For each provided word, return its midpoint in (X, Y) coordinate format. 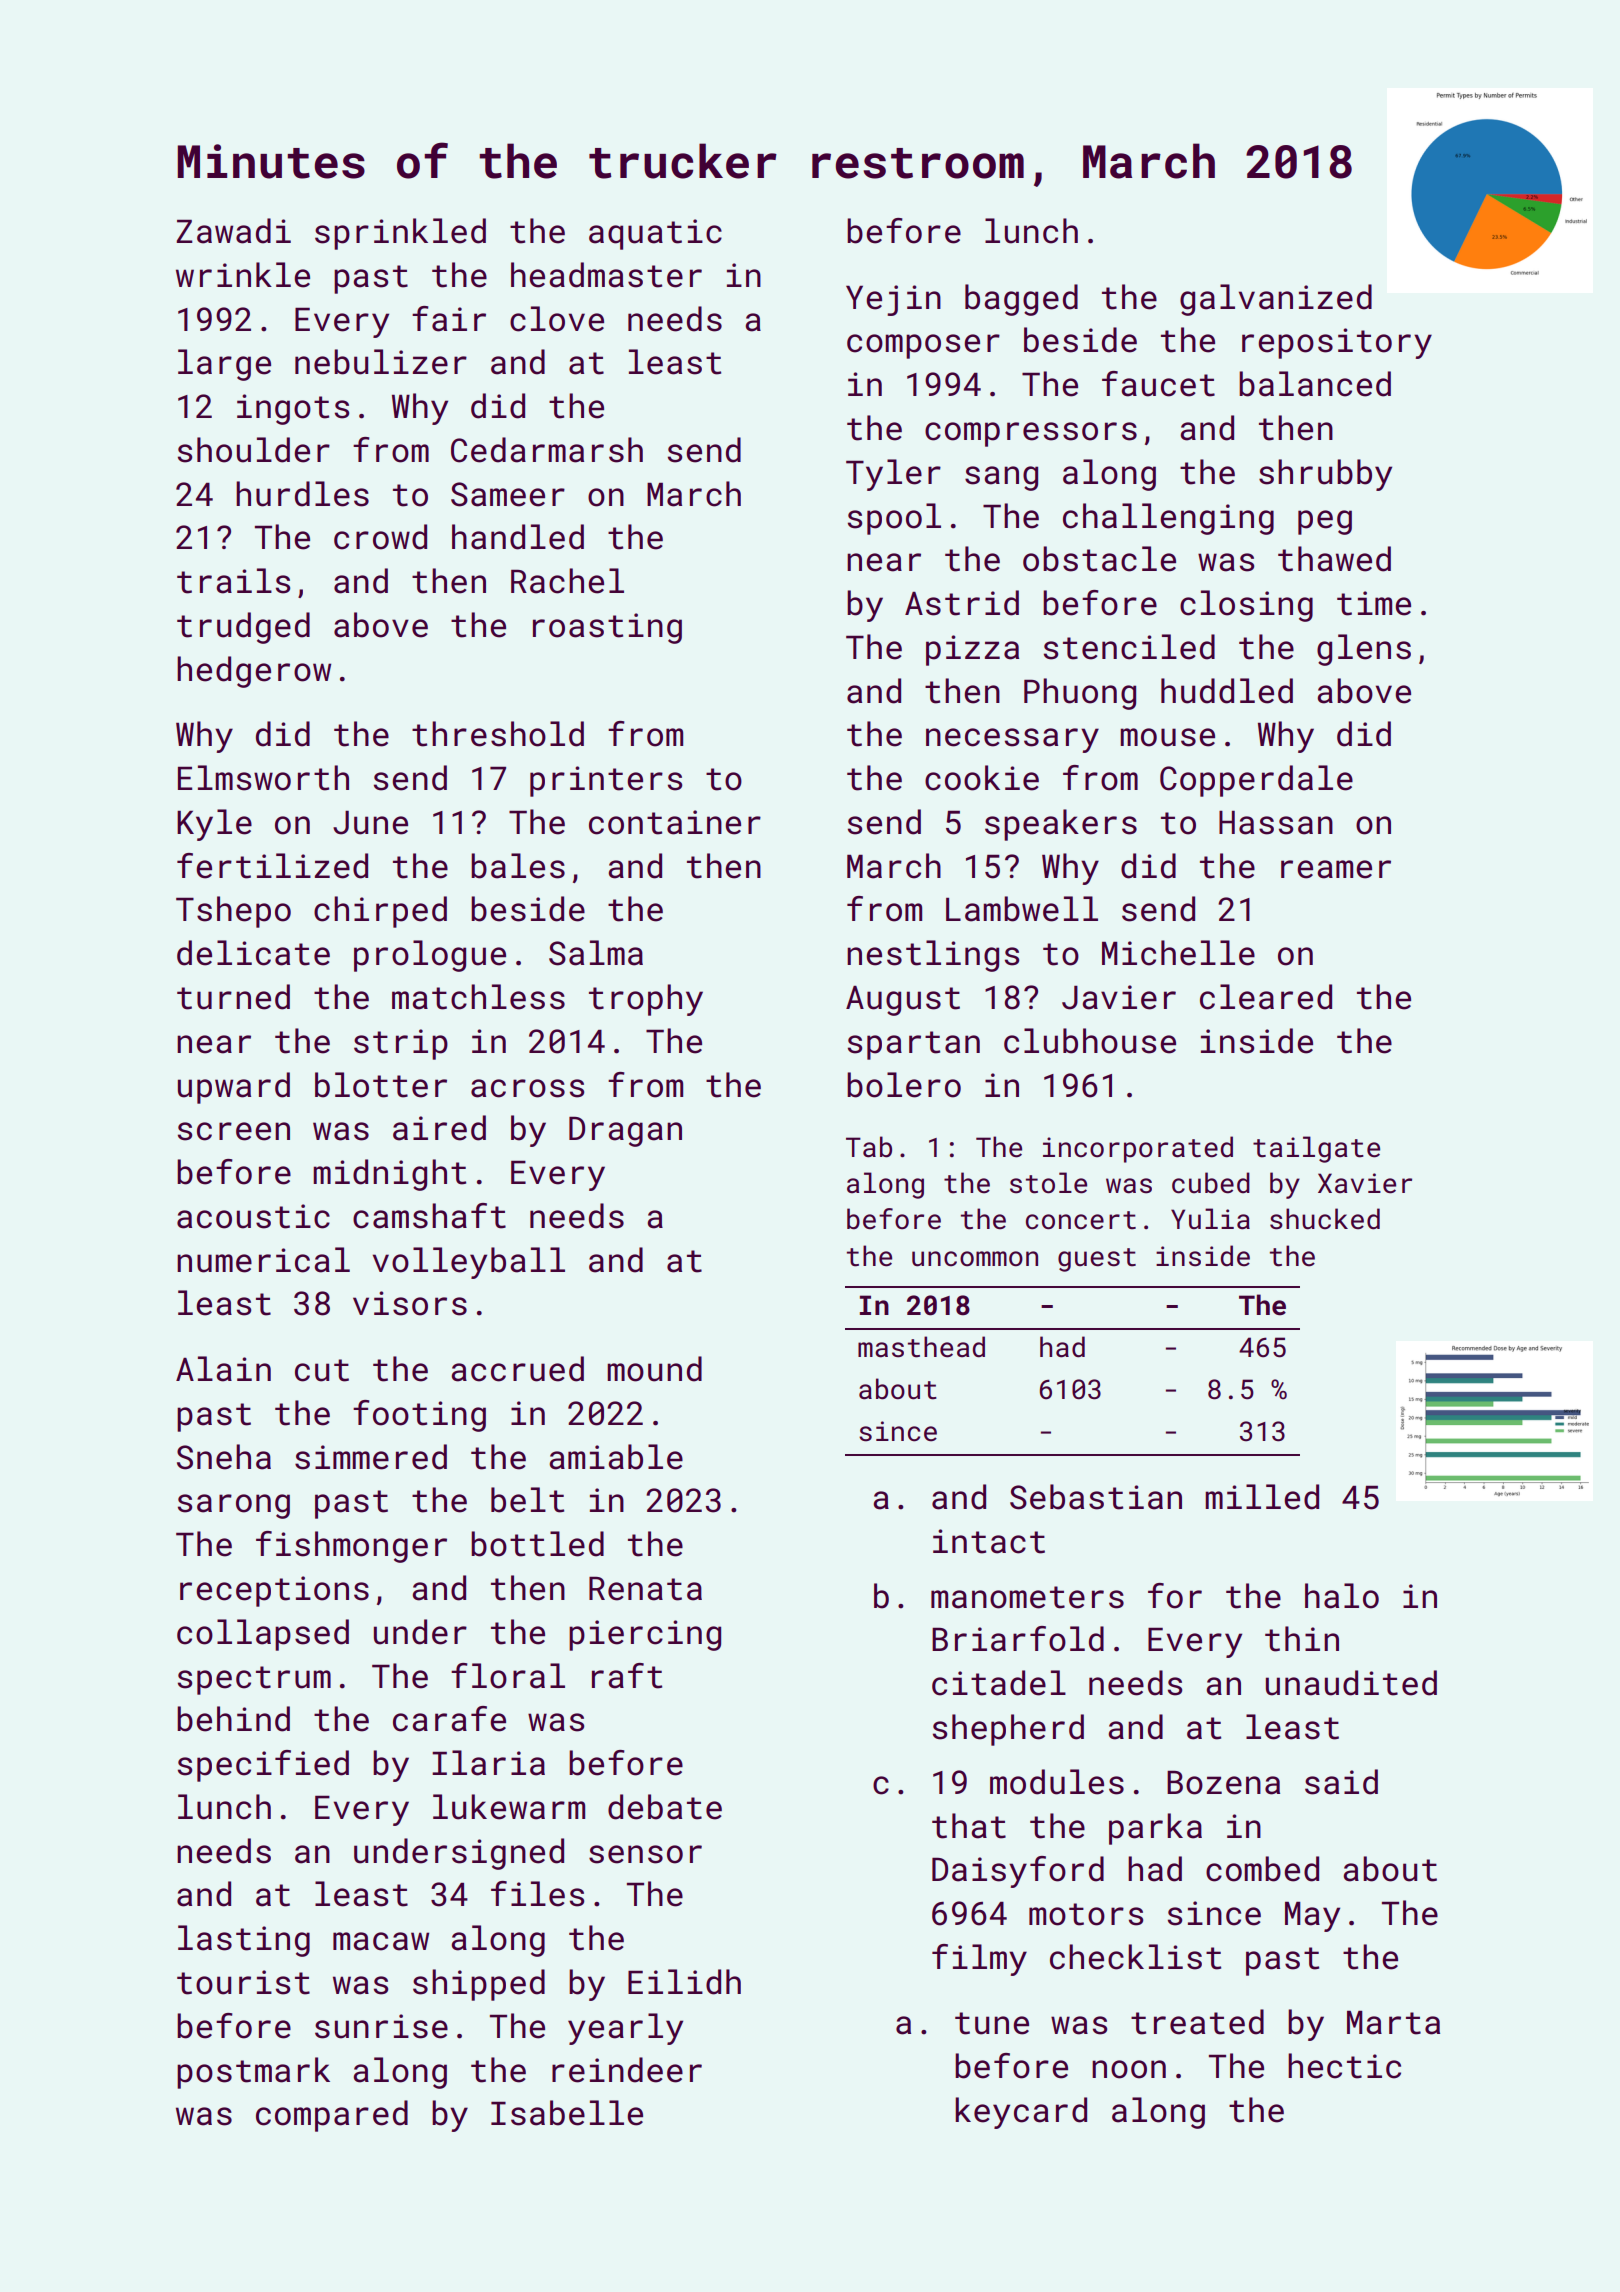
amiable (616, 1457)
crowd (380, 537)
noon (1129, 2069)
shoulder (254, 450)
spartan (914, 1045)
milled (1262, 1497)
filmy (979, 1960)
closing (1246, 606)
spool (894, 519)
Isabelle (567, 2113)
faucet (1158, 384)
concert (1081, 1220)
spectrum (254, 1680)
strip (401, 1044)
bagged (1021, 300)
